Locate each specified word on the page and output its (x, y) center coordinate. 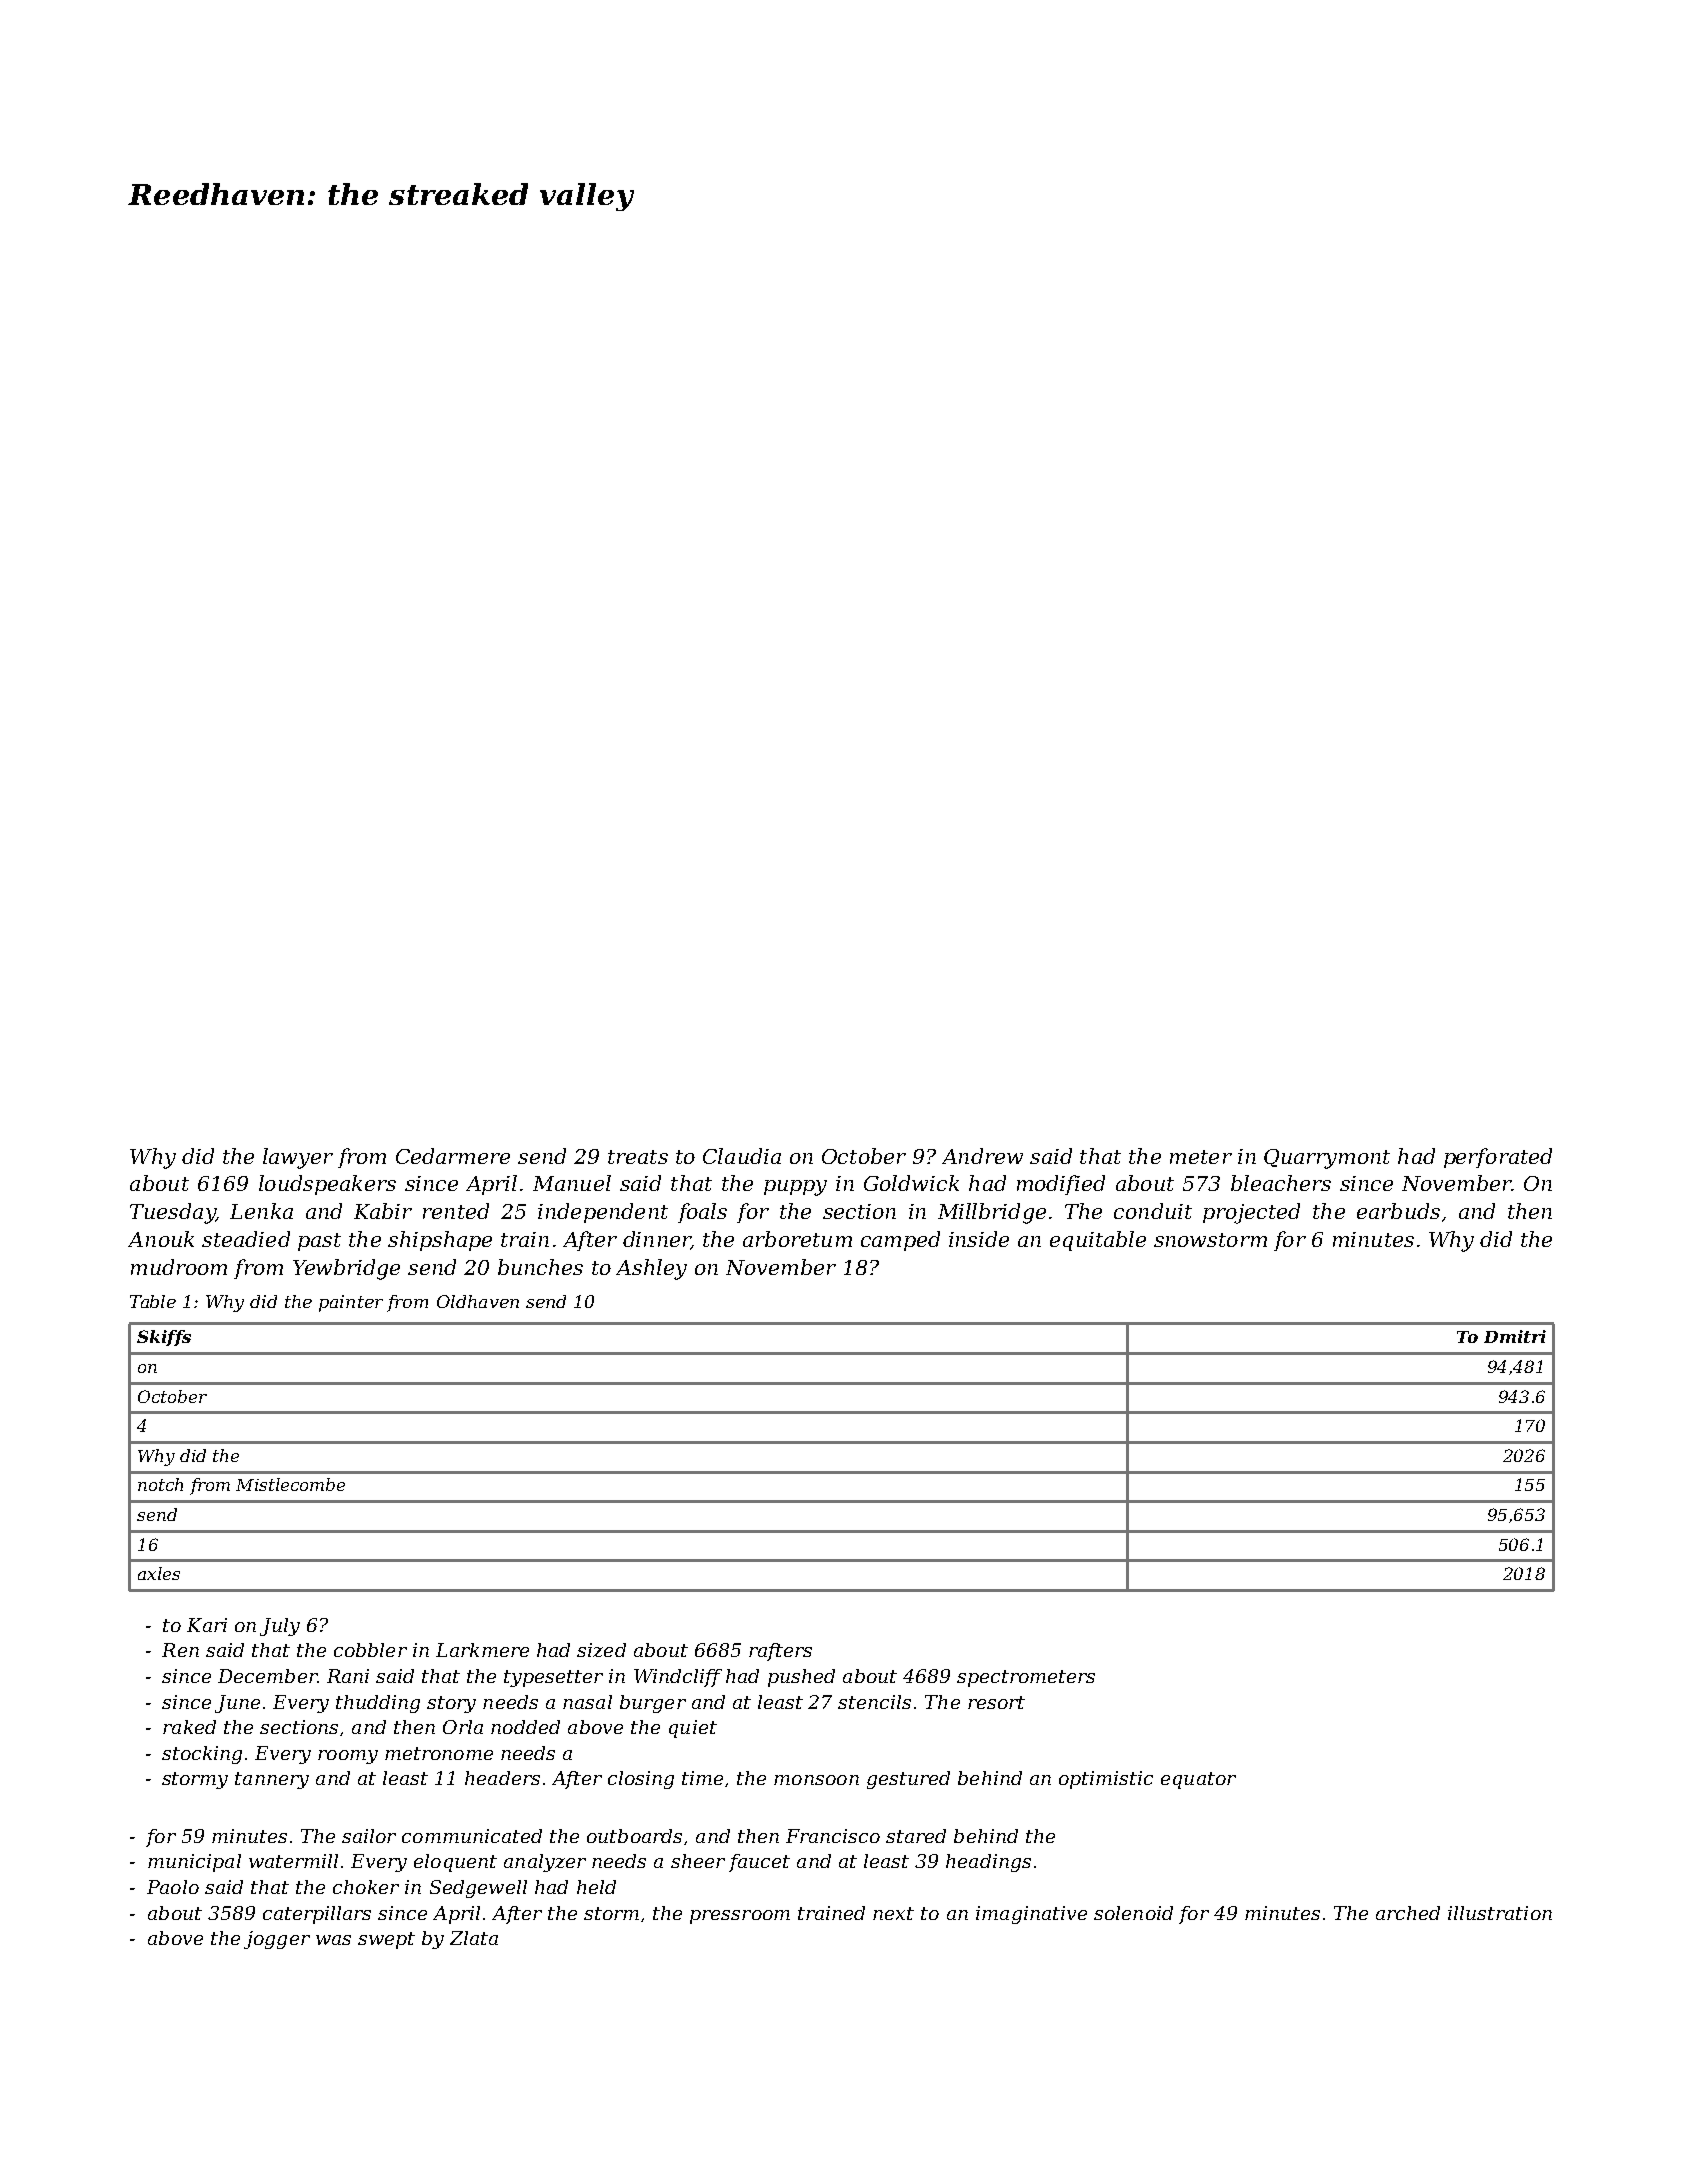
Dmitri (1515, 1336)
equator (1198, 1780)
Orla (463, 1727)
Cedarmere (453, 1156)
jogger (277, 1940)
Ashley (651, 1269)
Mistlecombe (290, 1484)
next (893, 1913)
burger (653, 1704)
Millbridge (992, 1213)
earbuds (1398, 1211)
